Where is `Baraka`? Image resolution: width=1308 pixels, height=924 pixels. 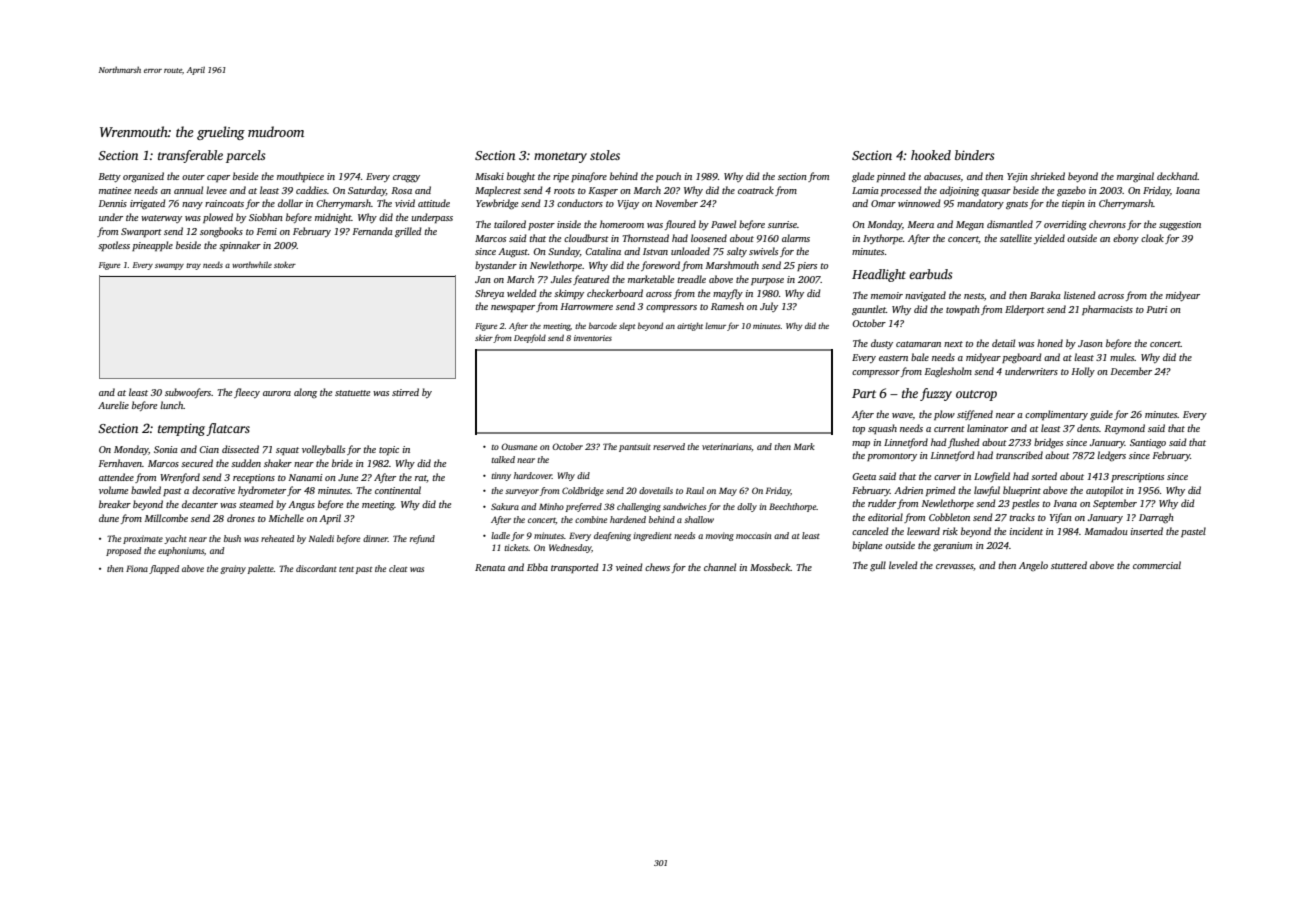 Baraka is located at coordinates (1045, 295).
